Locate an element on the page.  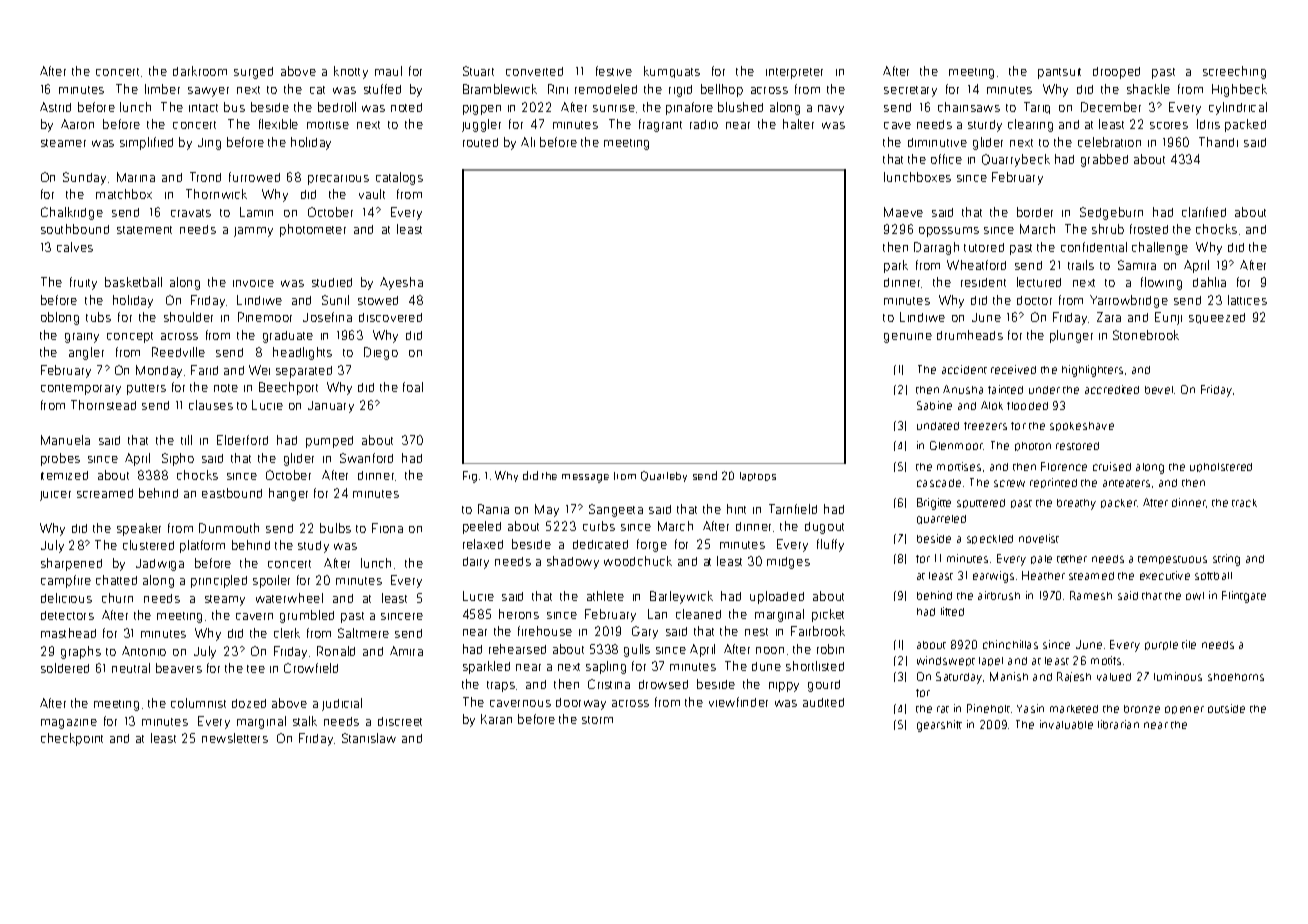
Stanislaw is located at coordinates (369, 738).
